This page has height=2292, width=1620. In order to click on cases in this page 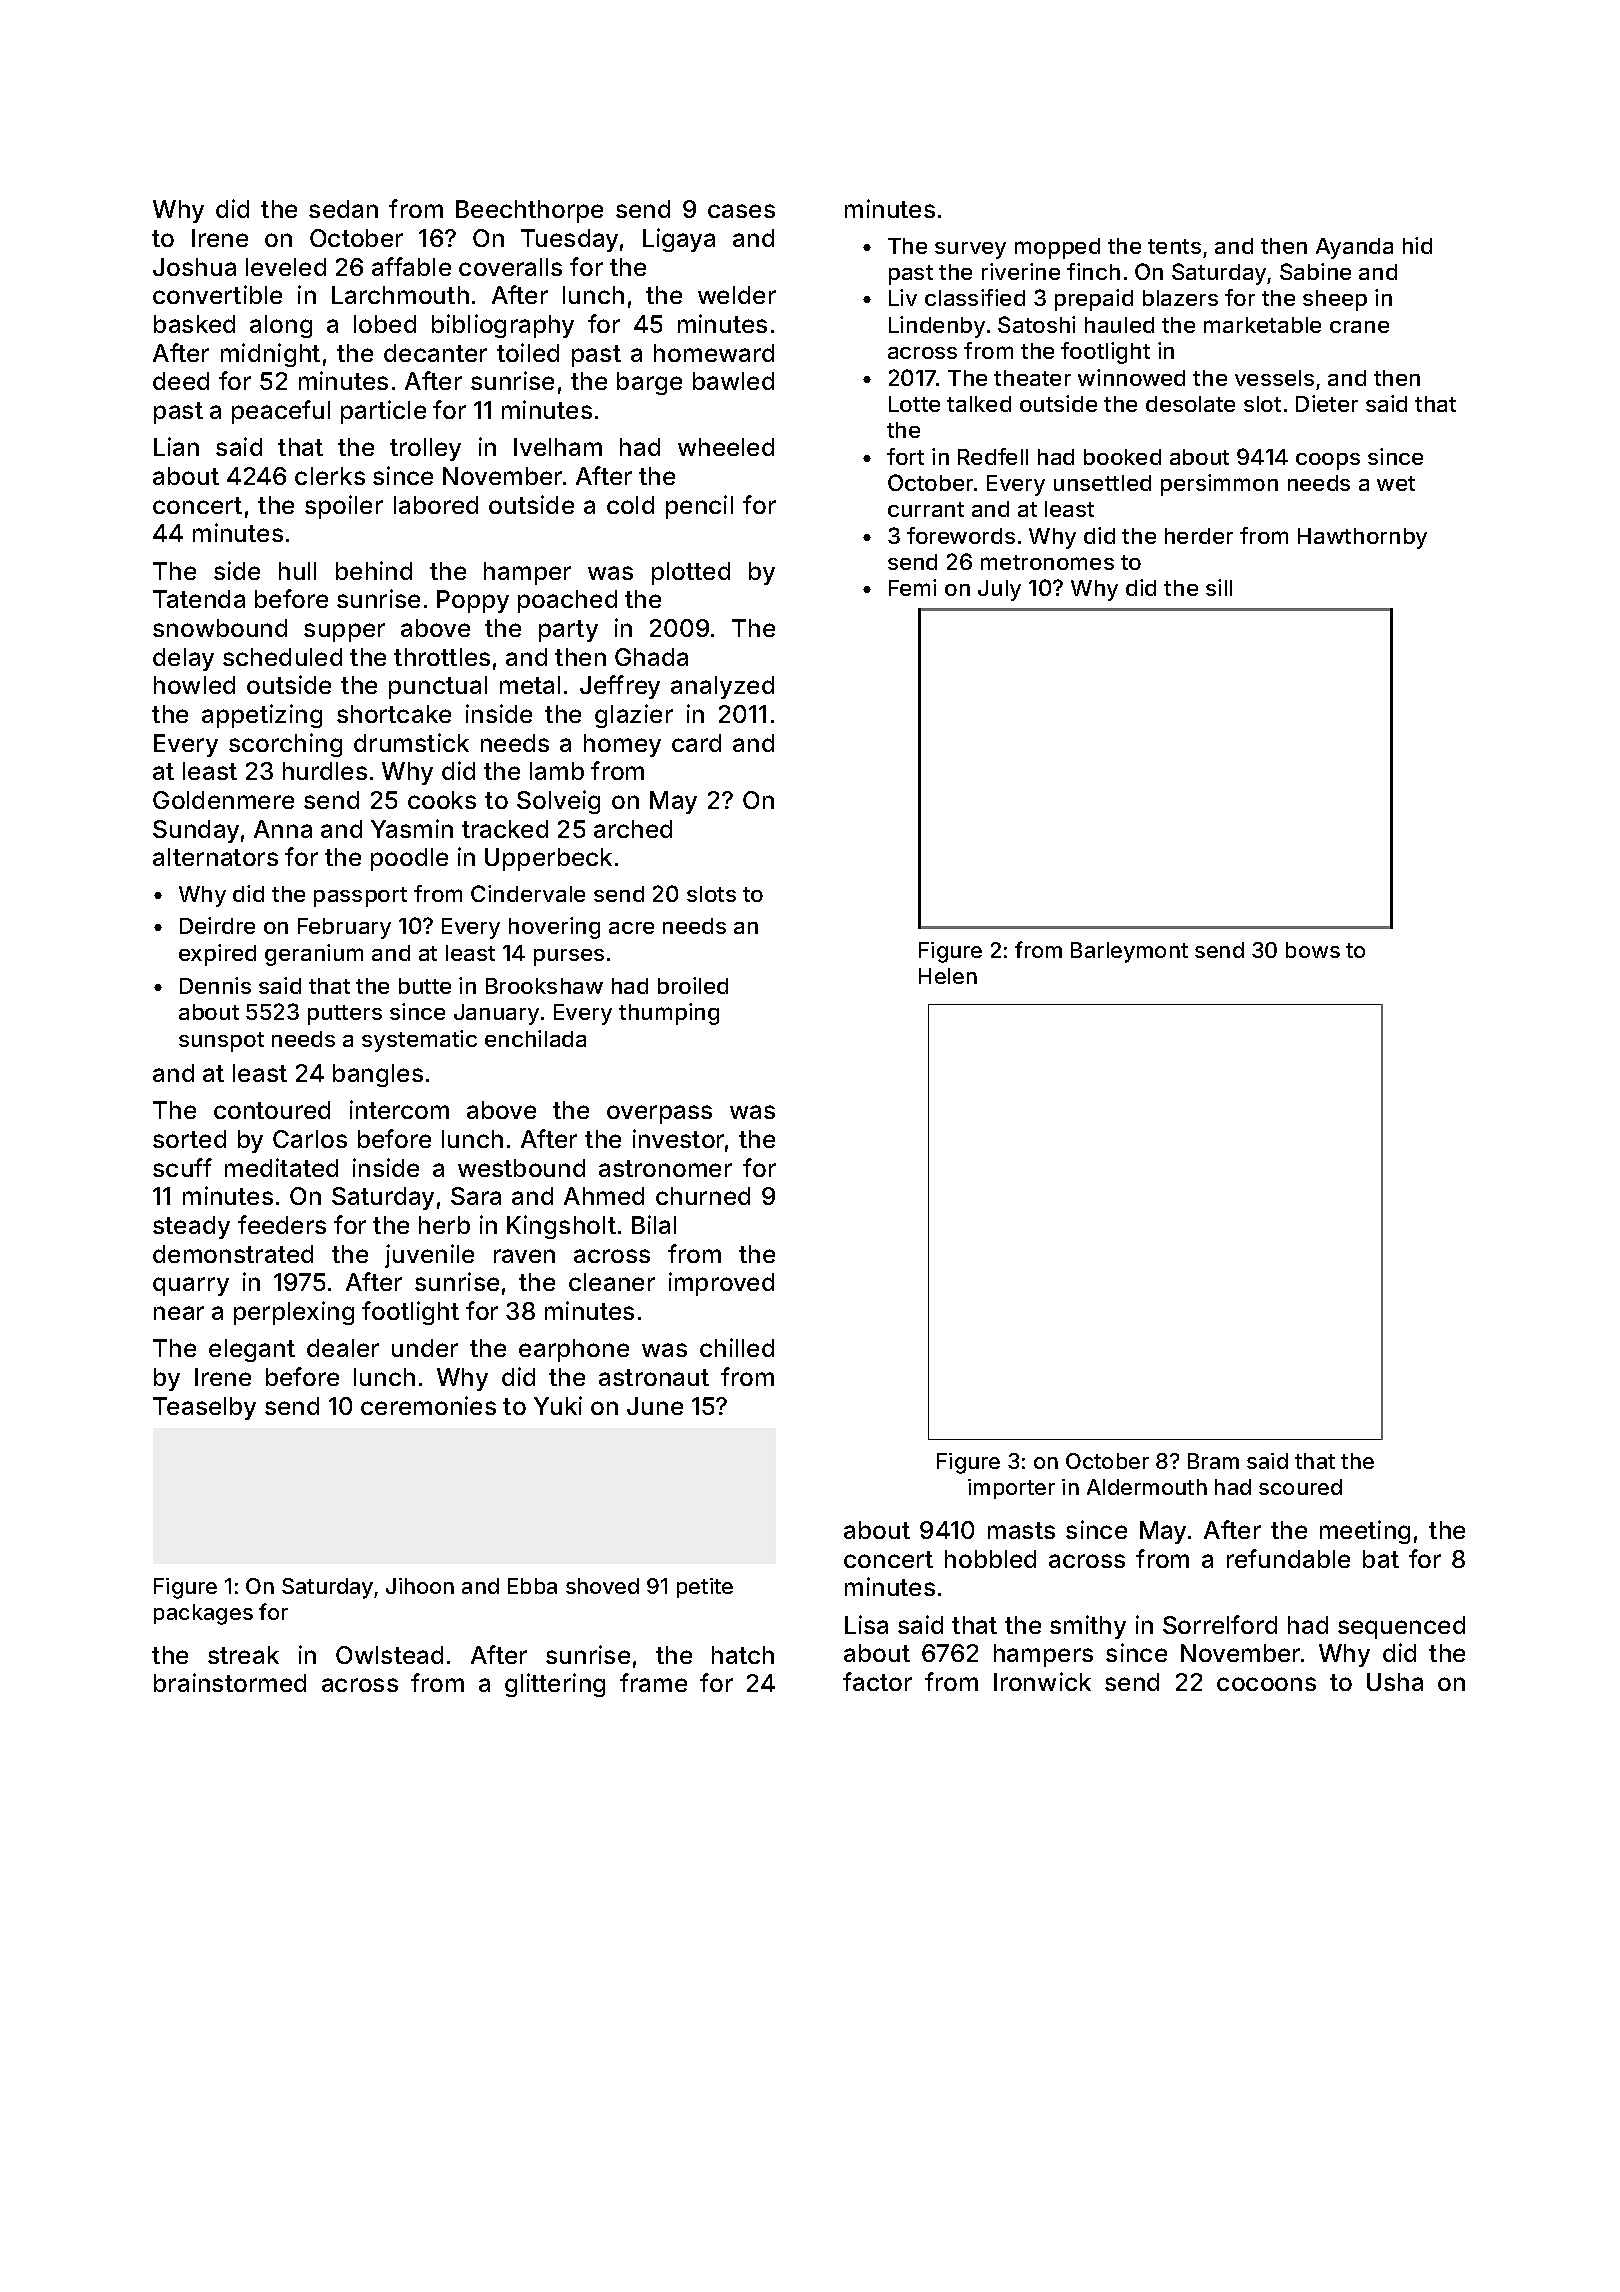, I will do `click(741, 211)`.
